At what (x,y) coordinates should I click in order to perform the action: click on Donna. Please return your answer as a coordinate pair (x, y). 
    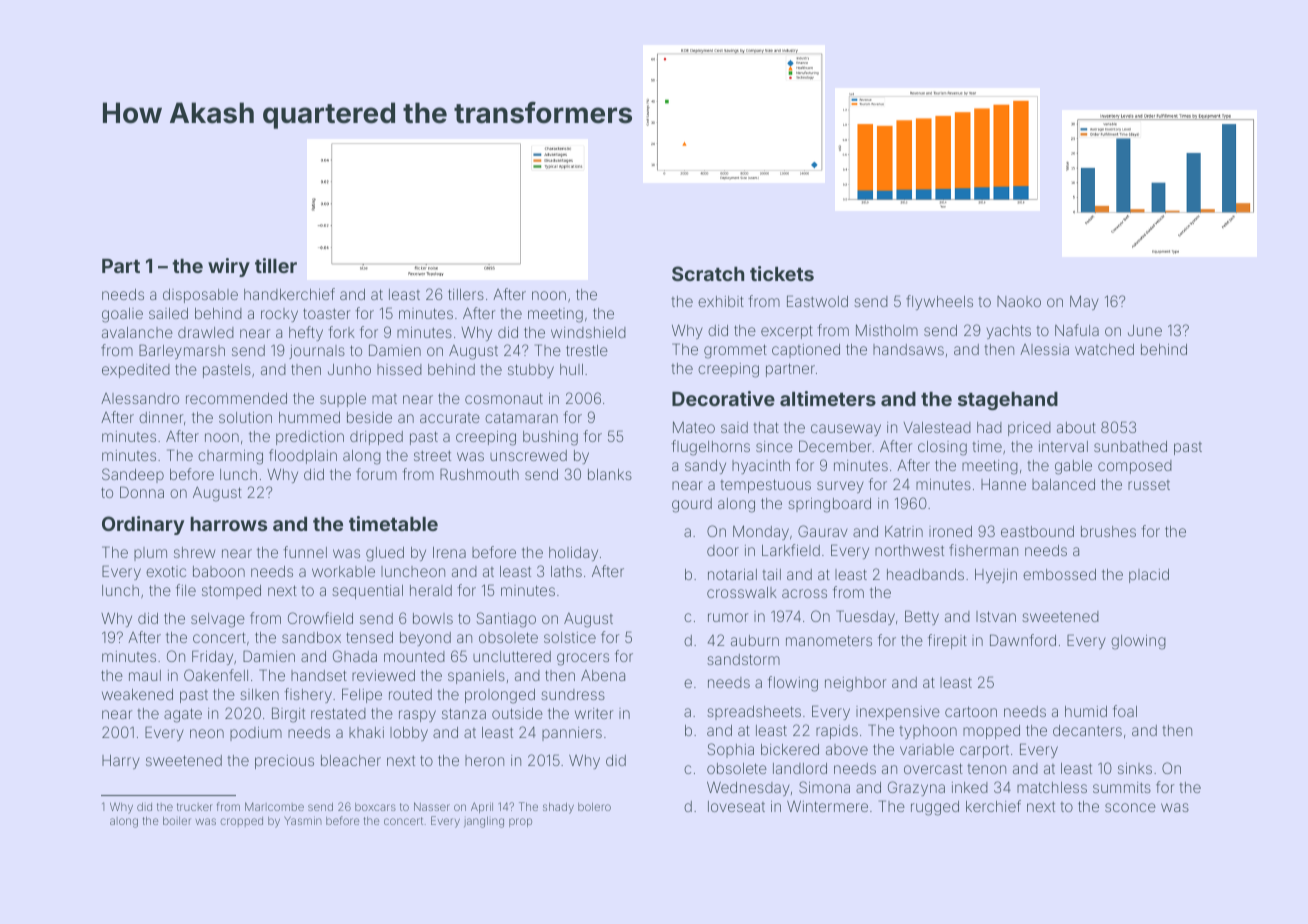
    Looking at the image, I should click on (142, 492).
